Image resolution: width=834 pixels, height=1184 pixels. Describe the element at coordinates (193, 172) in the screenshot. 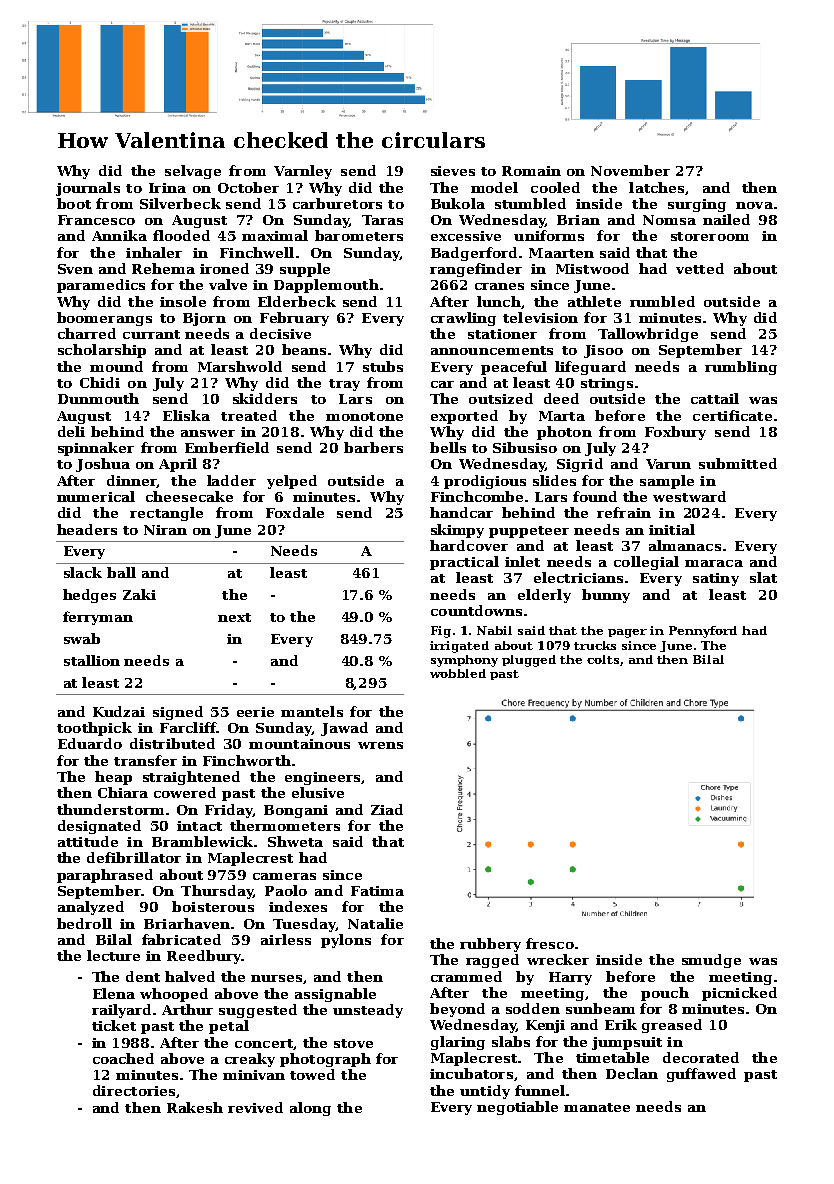

I see `selvage` at that location.
